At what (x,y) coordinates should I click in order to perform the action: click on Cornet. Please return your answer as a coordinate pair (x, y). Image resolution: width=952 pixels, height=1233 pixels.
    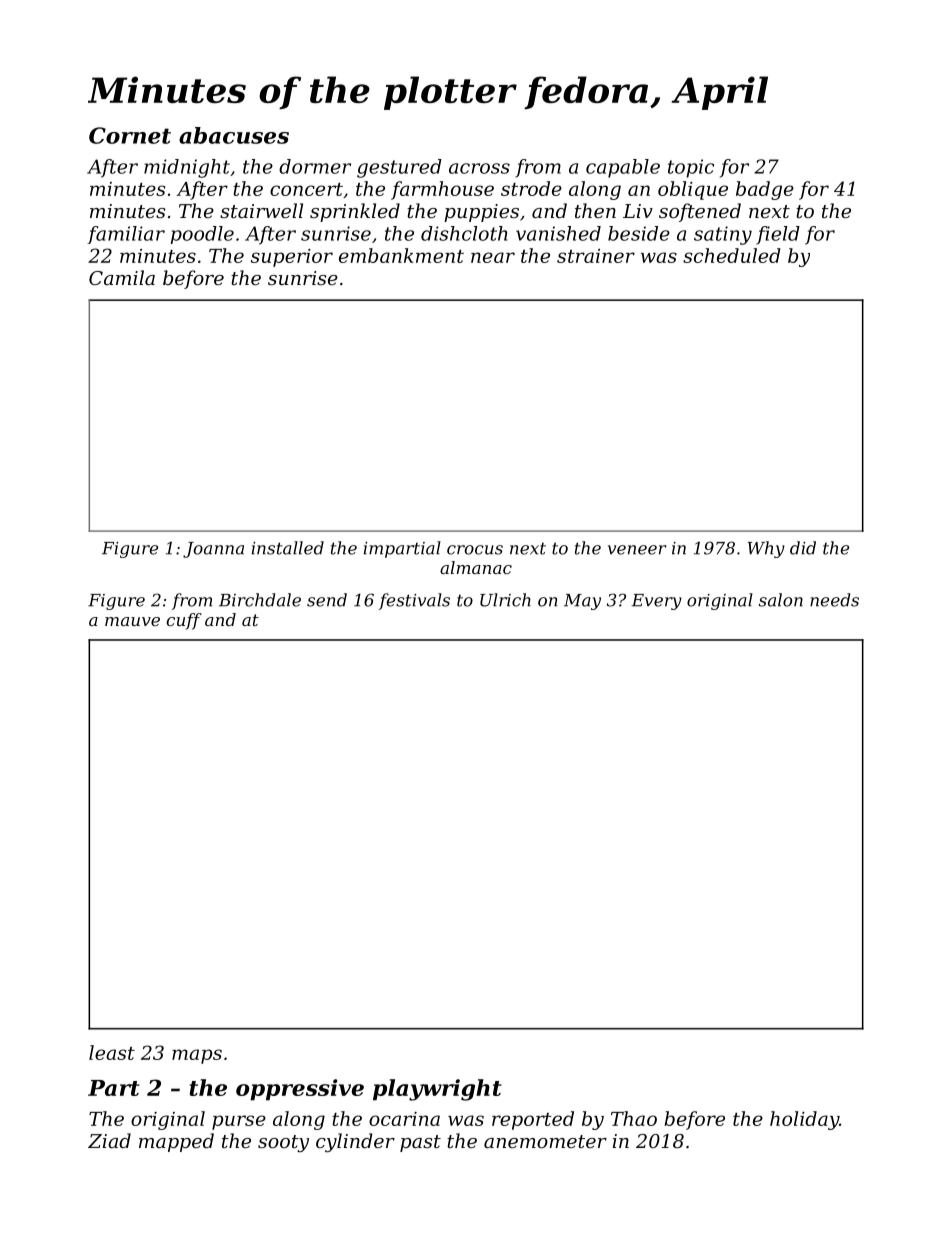
    Looking at the image, I should click on (130, 135).
